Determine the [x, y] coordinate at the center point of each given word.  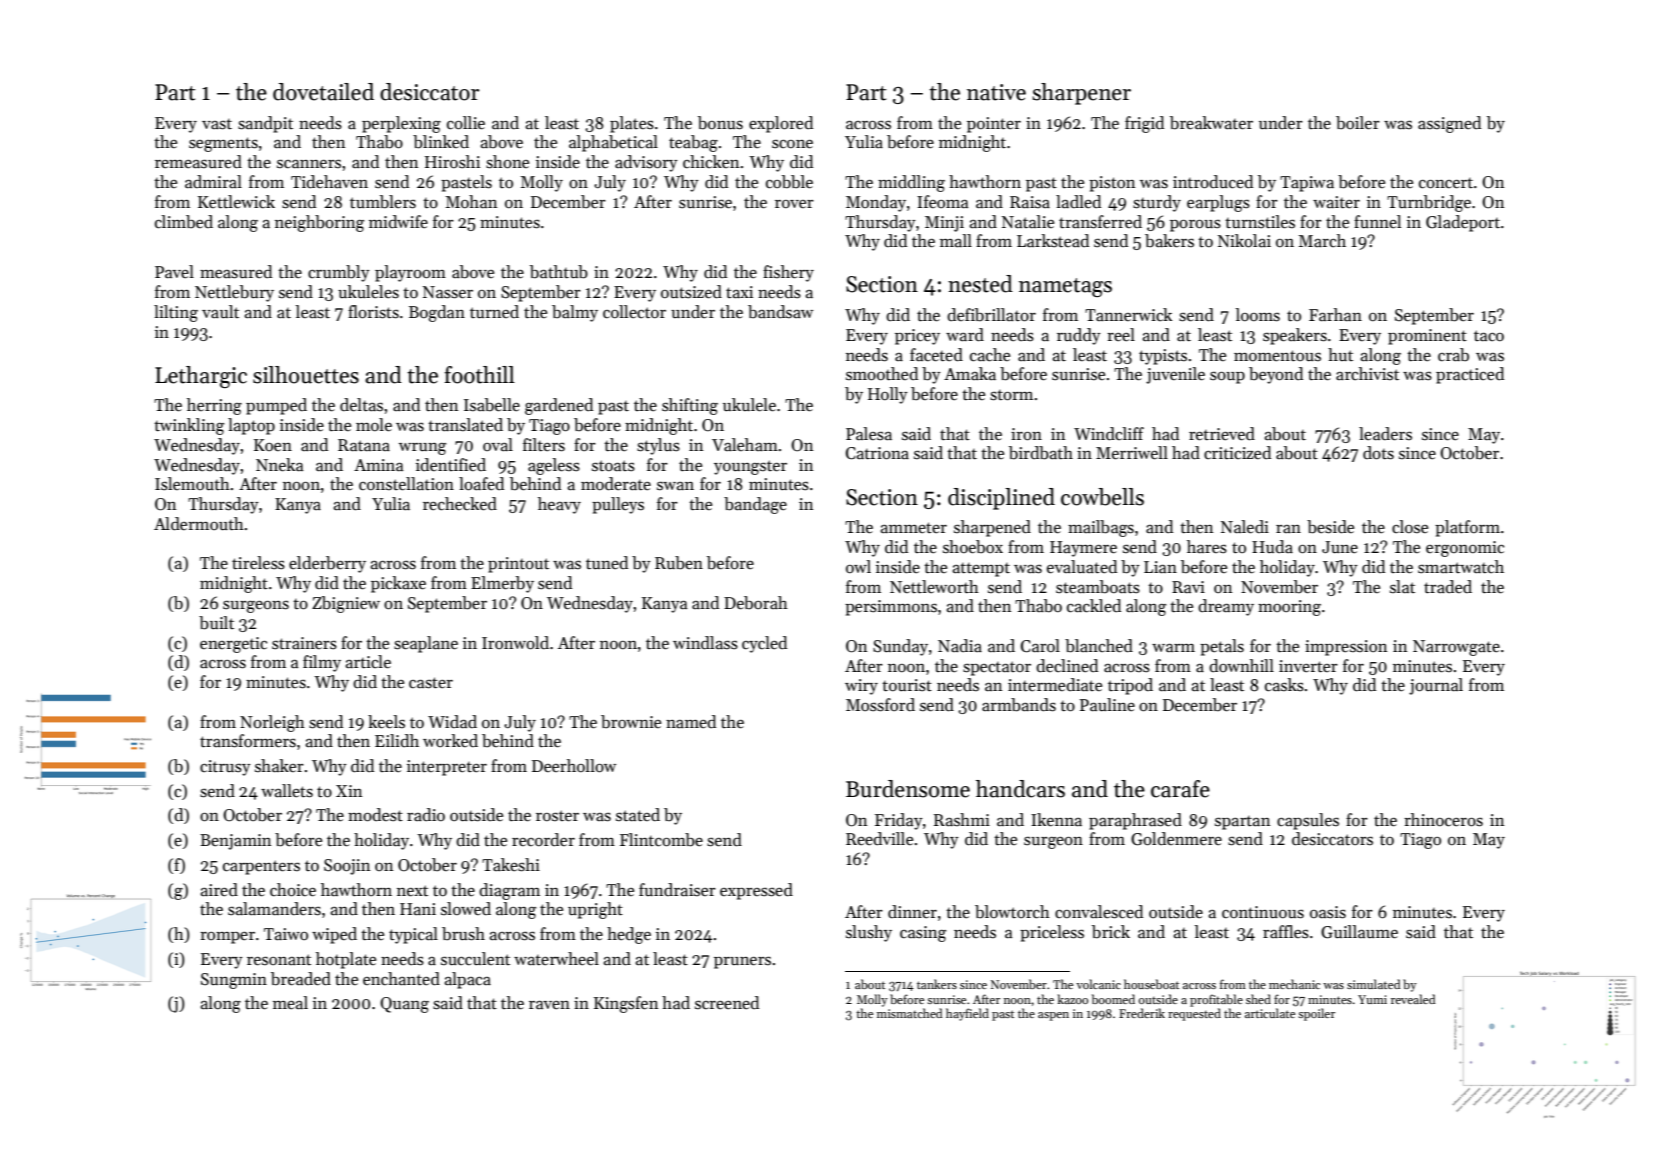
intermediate [1055, 685]
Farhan [1335, 315]
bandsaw [780, 312]
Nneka [280, 465]
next [412, 891]
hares [1207, 547]
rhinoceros [1443, 820]
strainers [304, 643]
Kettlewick [236, 202]
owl [858, 566]
